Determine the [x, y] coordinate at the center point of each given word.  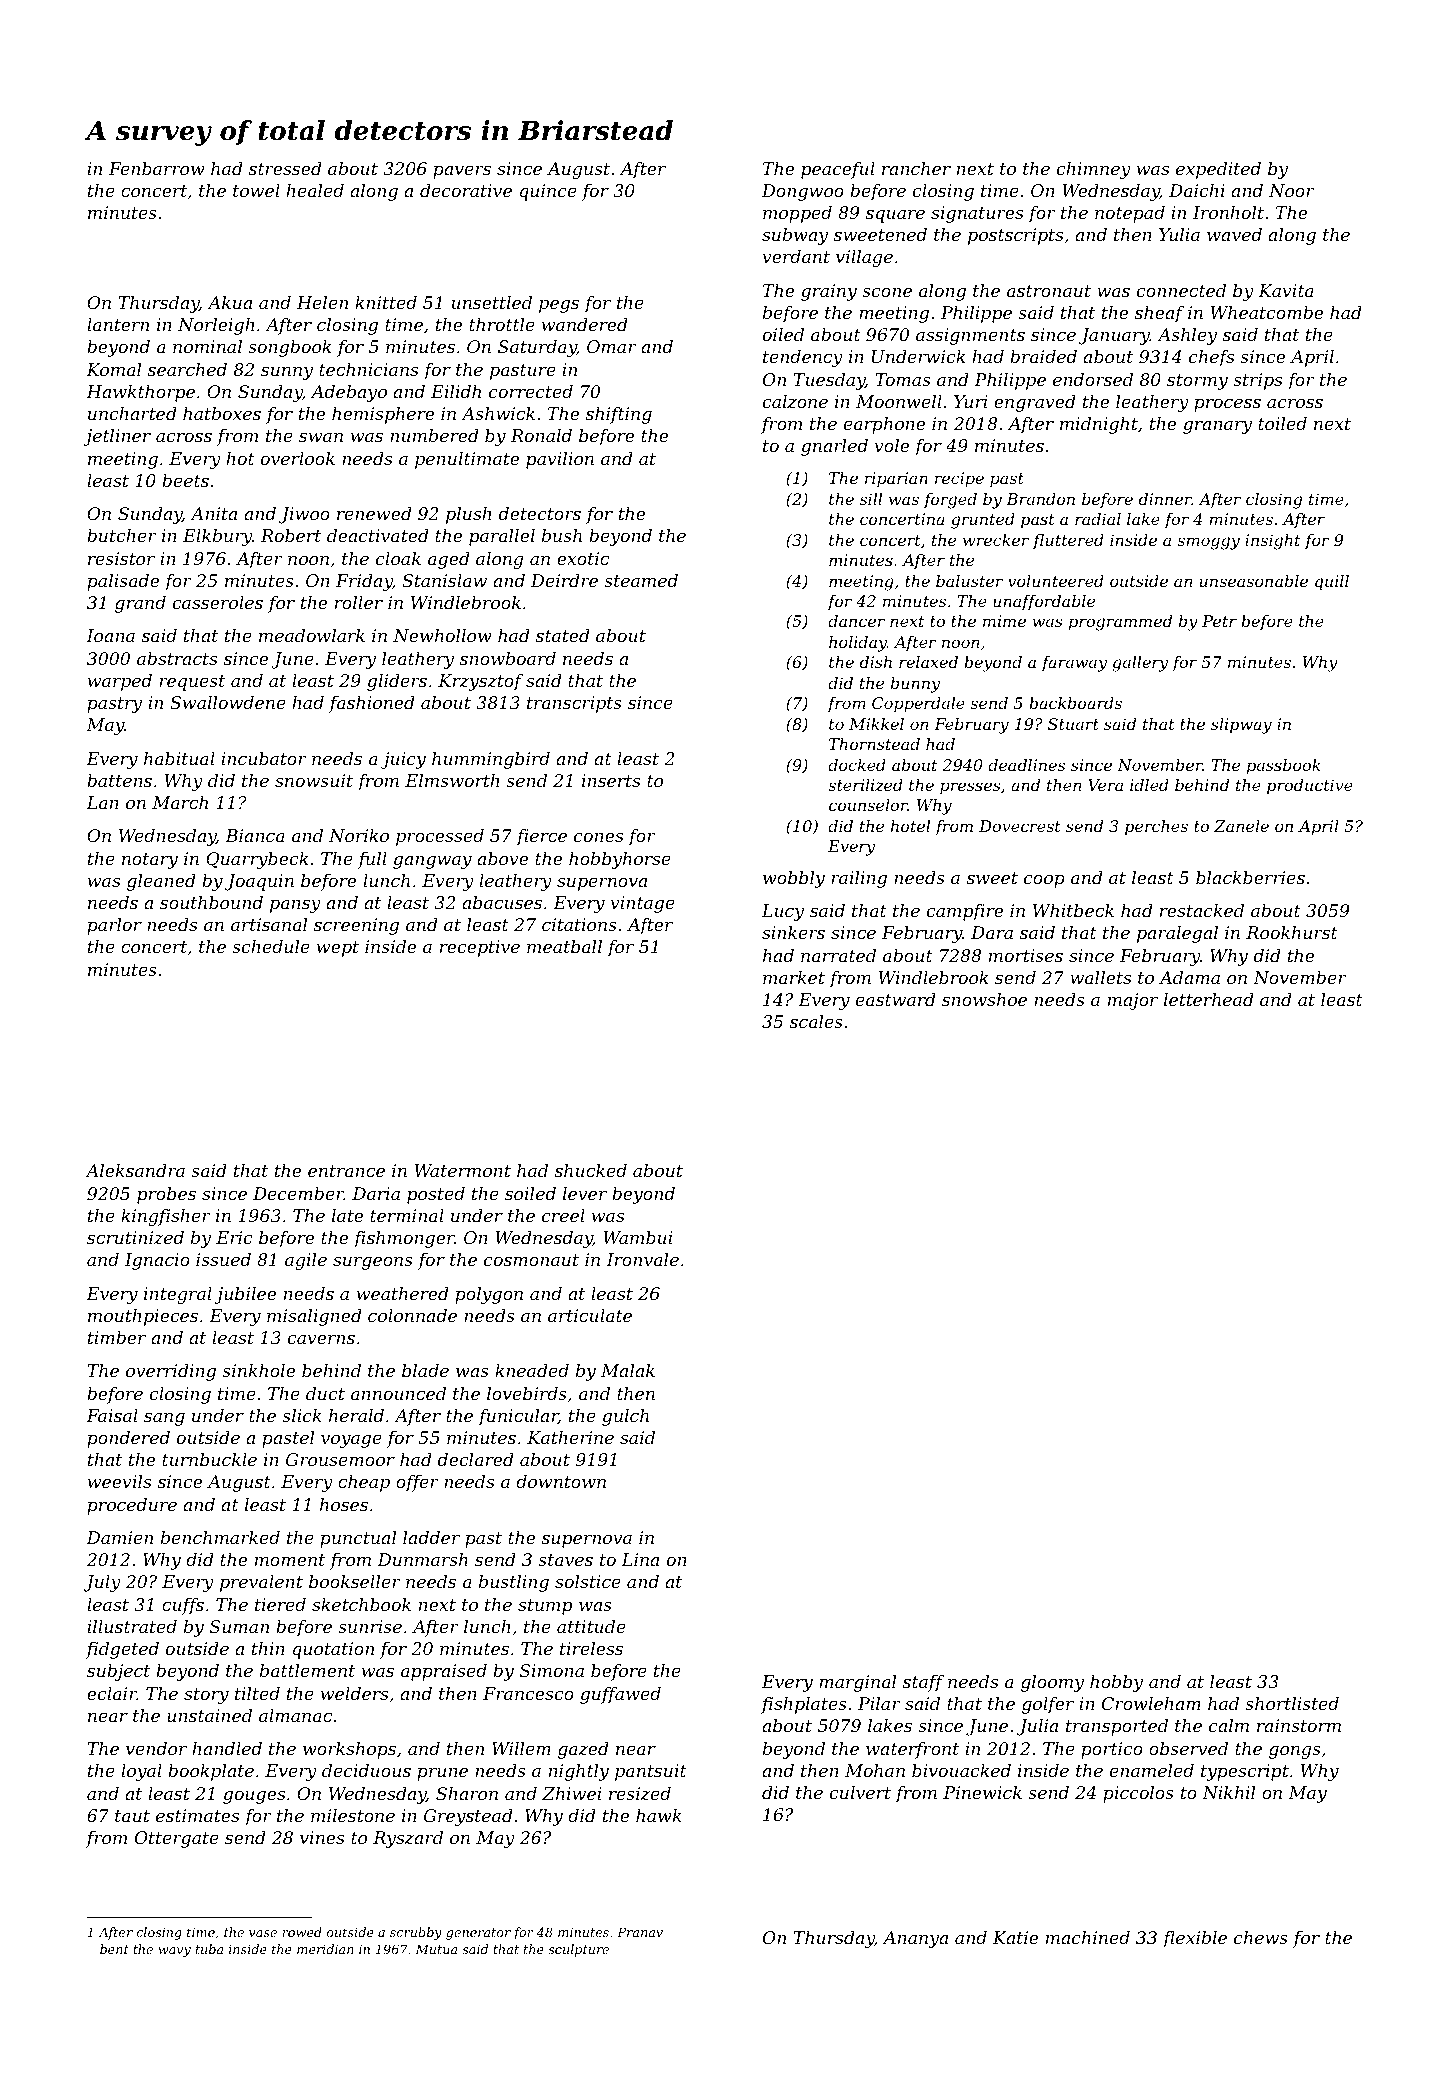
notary [150, 861]
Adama [1189, 977]
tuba [209, 1949]
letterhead [1209, 999]
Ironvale [642, 1259]
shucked [591, 1170]
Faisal [112, 1415]
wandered [585, 324]
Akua [229, 302]
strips [1257, 381]
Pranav [640, 1932]
